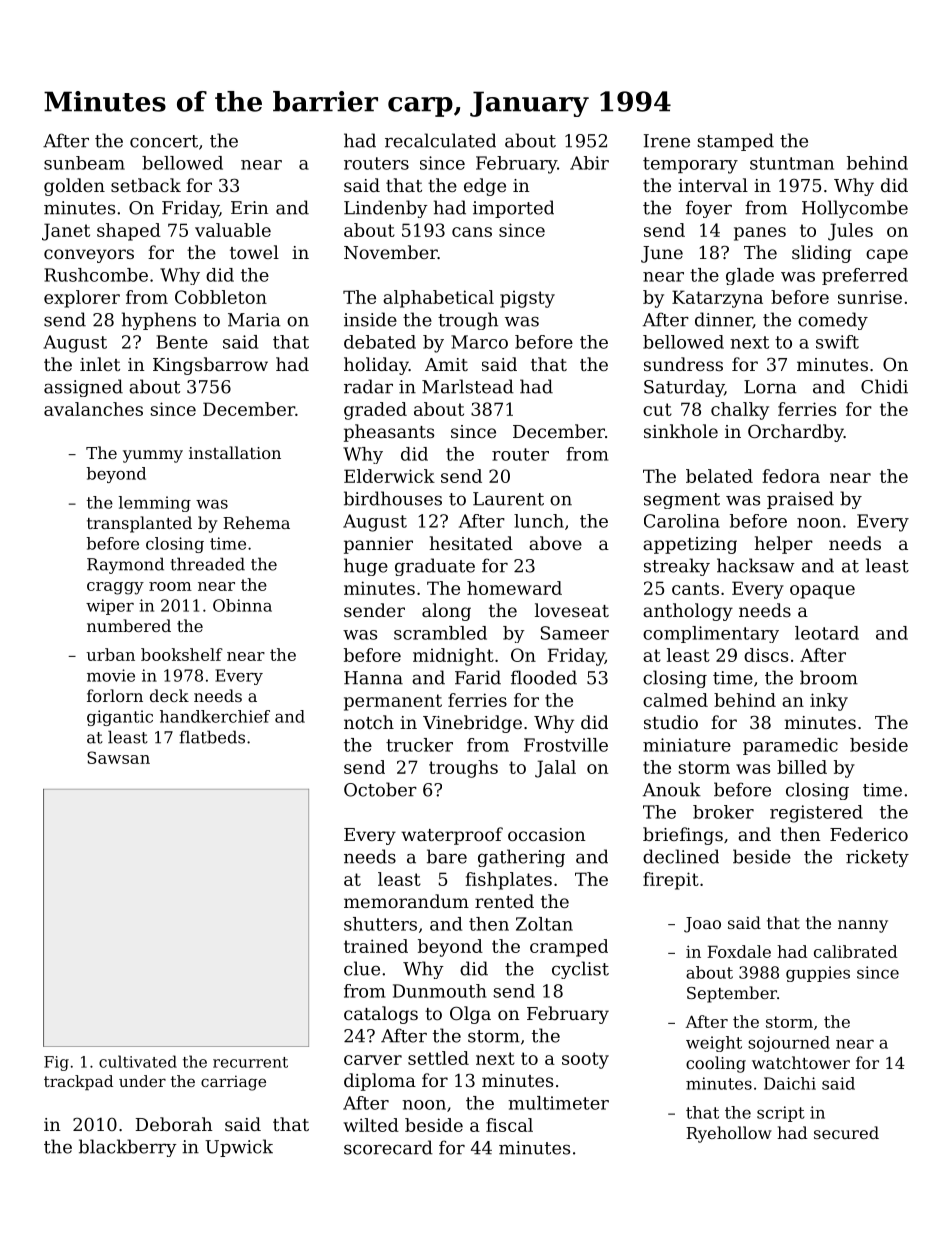 The height and width of the document is (1233, 952). I want to click on bookshelf, so click(182, 654).
